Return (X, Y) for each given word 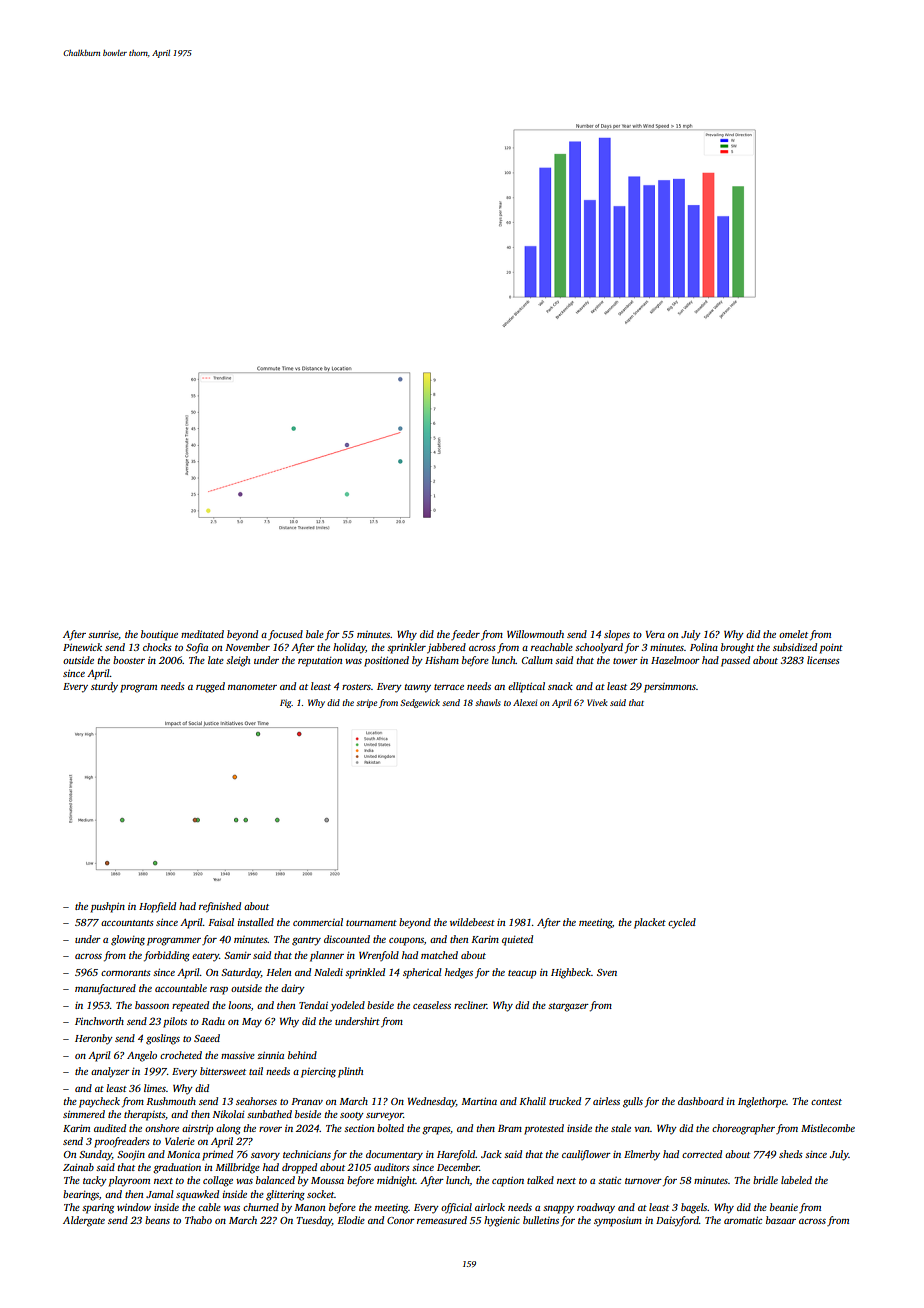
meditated (202, 634)
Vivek (597, 702)
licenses (823, 660)
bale (315, 634)
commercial (318, 922)
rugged (210, 687)
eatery (205, 957)
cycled (682, 923)
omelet (793, 634)
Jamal (160, 1194)
